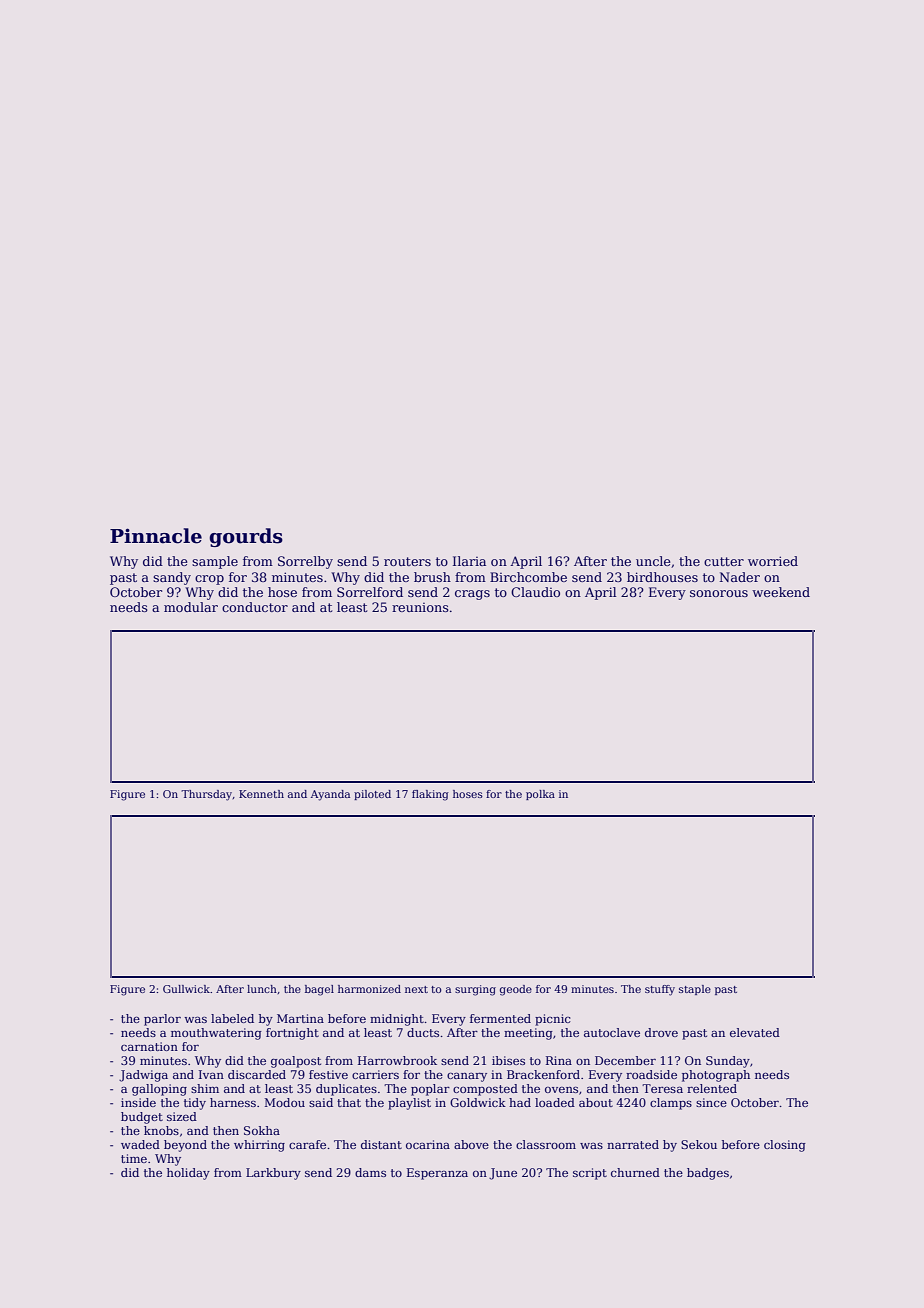 The height and width of the image is (1308, 924). I want to click on sandy, so click(172, 578).
